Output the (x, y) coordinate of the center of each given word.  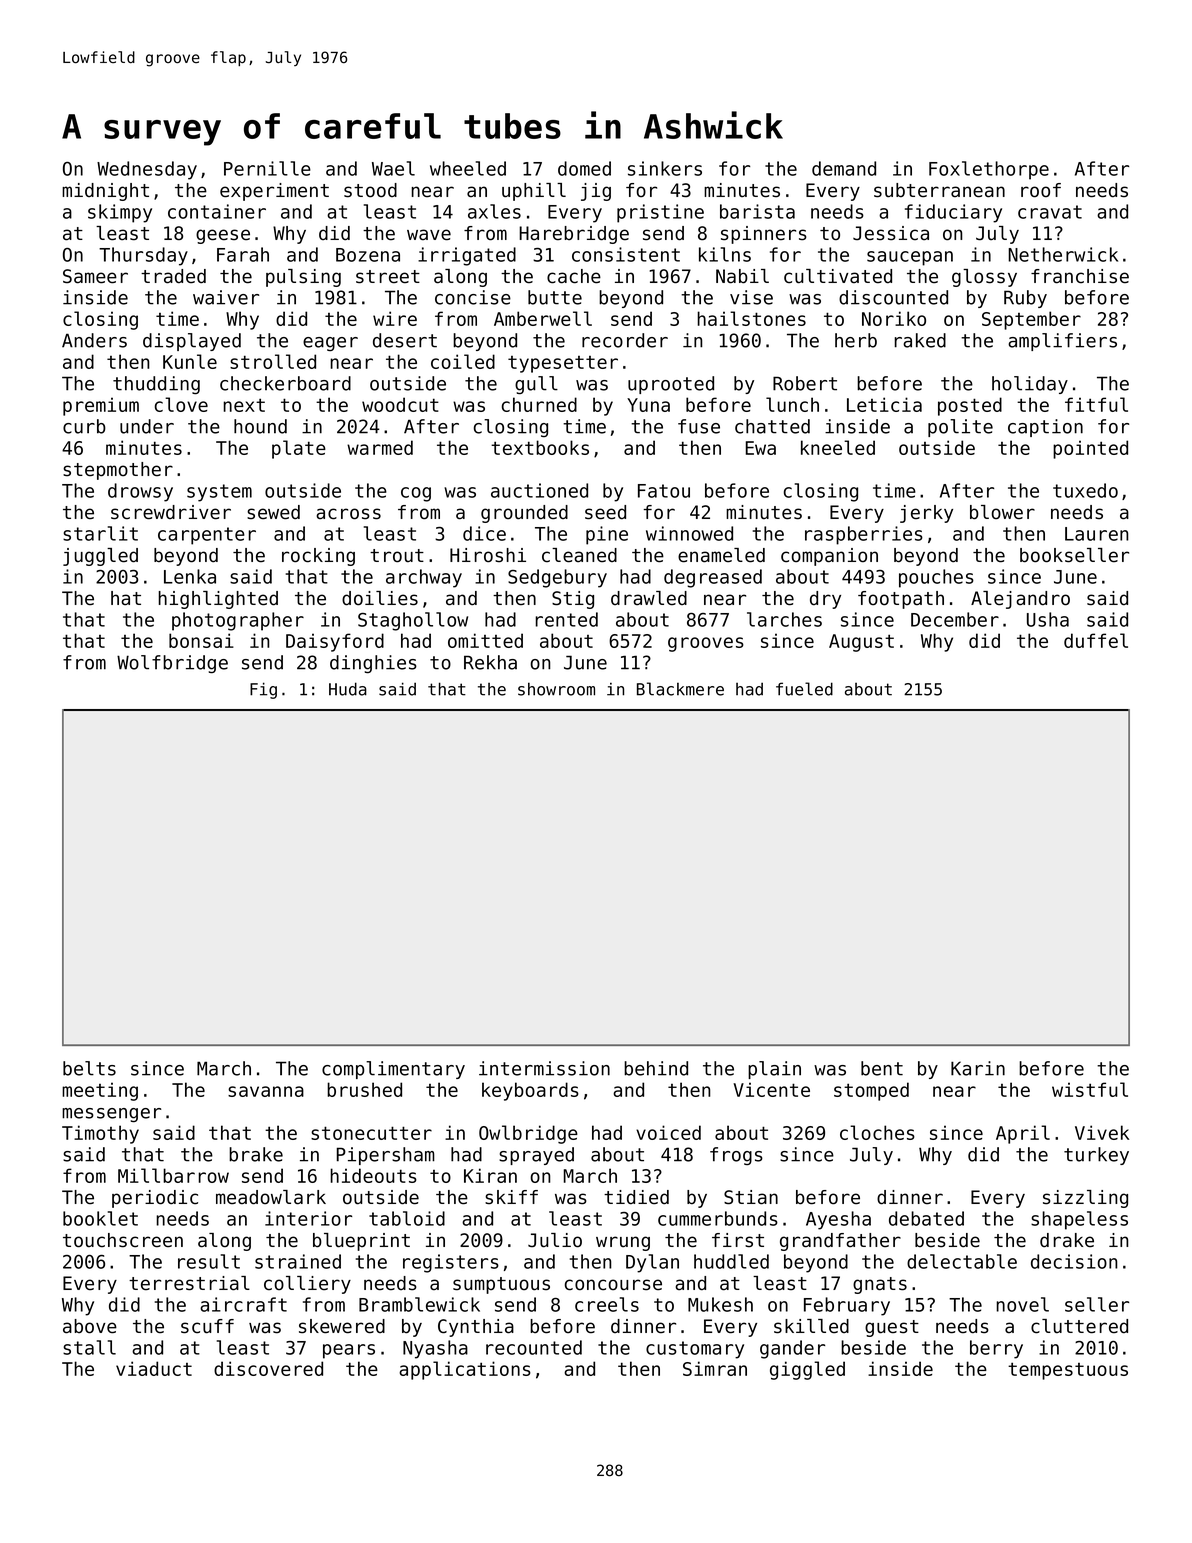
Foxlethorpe (989, 170)
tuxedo (1085, 490)
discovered (268, 1368)
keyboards (530, 1091)
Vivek (1102, 1132)
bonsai (201, 640)
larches (784, 619)
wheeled (468, 168)
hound (260, 426)
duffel (1096, 640)
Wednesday (147, 170)
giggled (807, 1370)
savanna (266, 1091)
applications (465, 1370)
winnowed (689, 533)
